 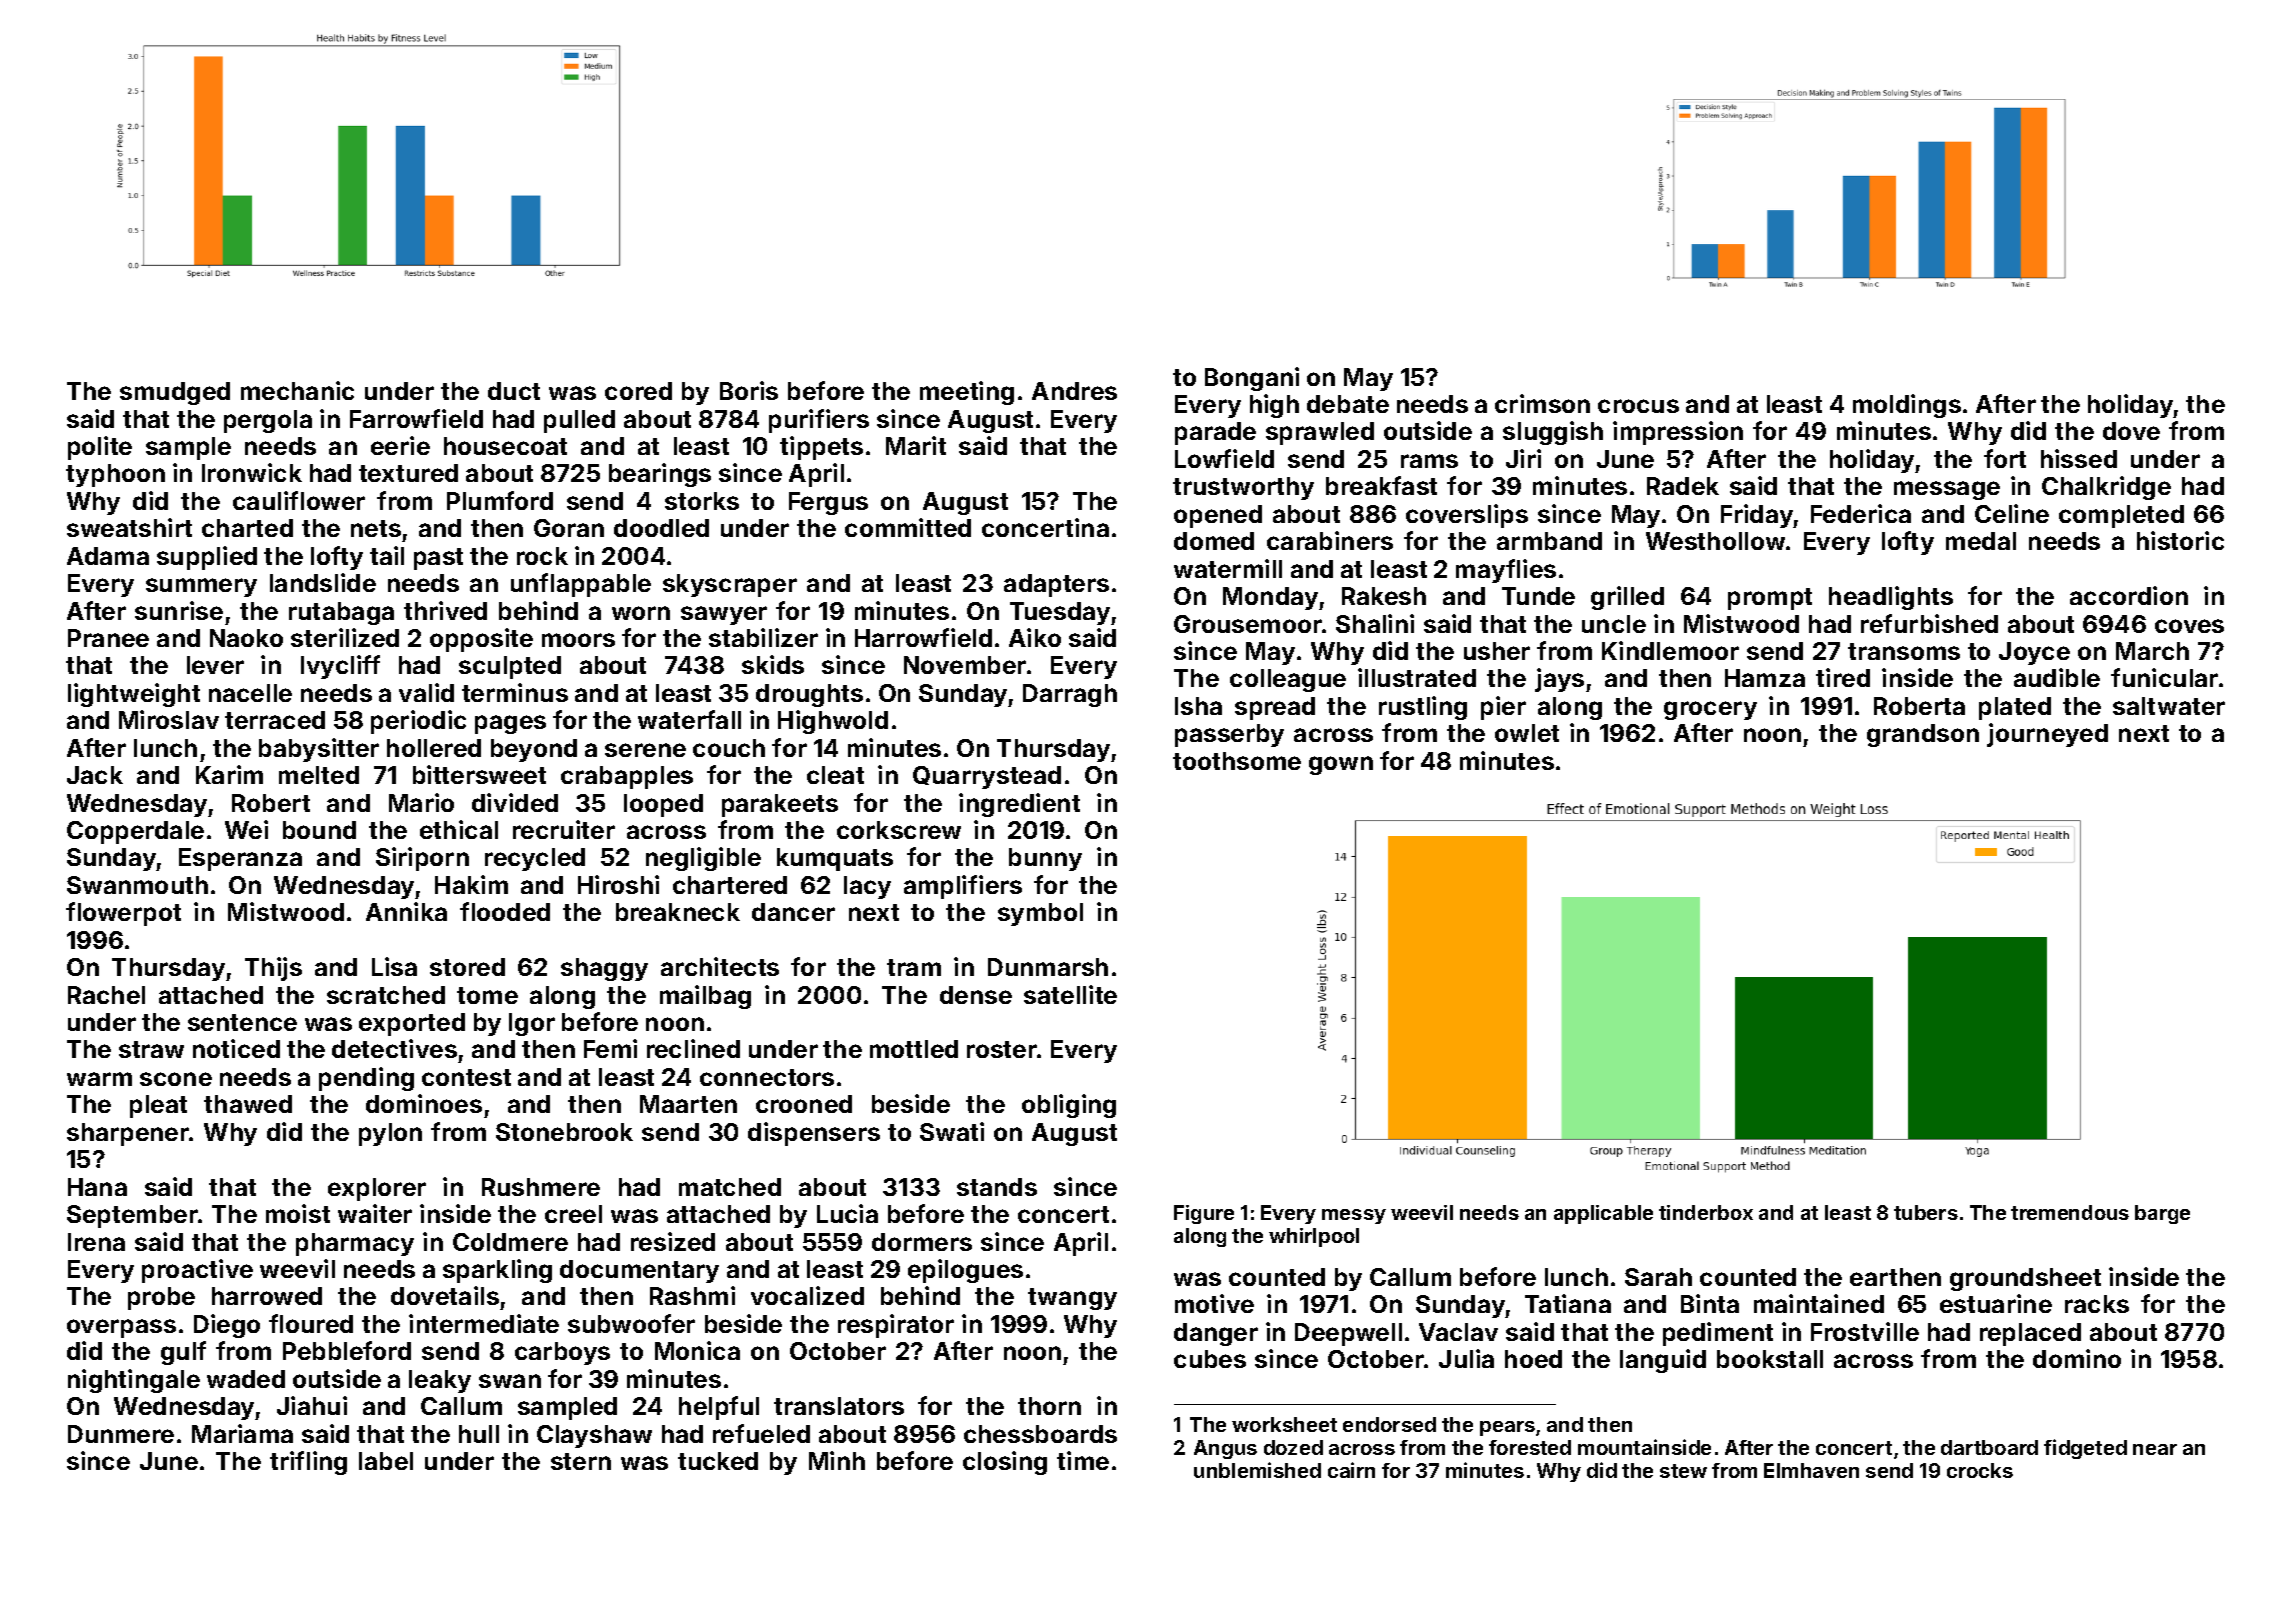 What do you see at coordinates (916, 445) in the document?
I see `Marit` at bounding box center [916, 445].
